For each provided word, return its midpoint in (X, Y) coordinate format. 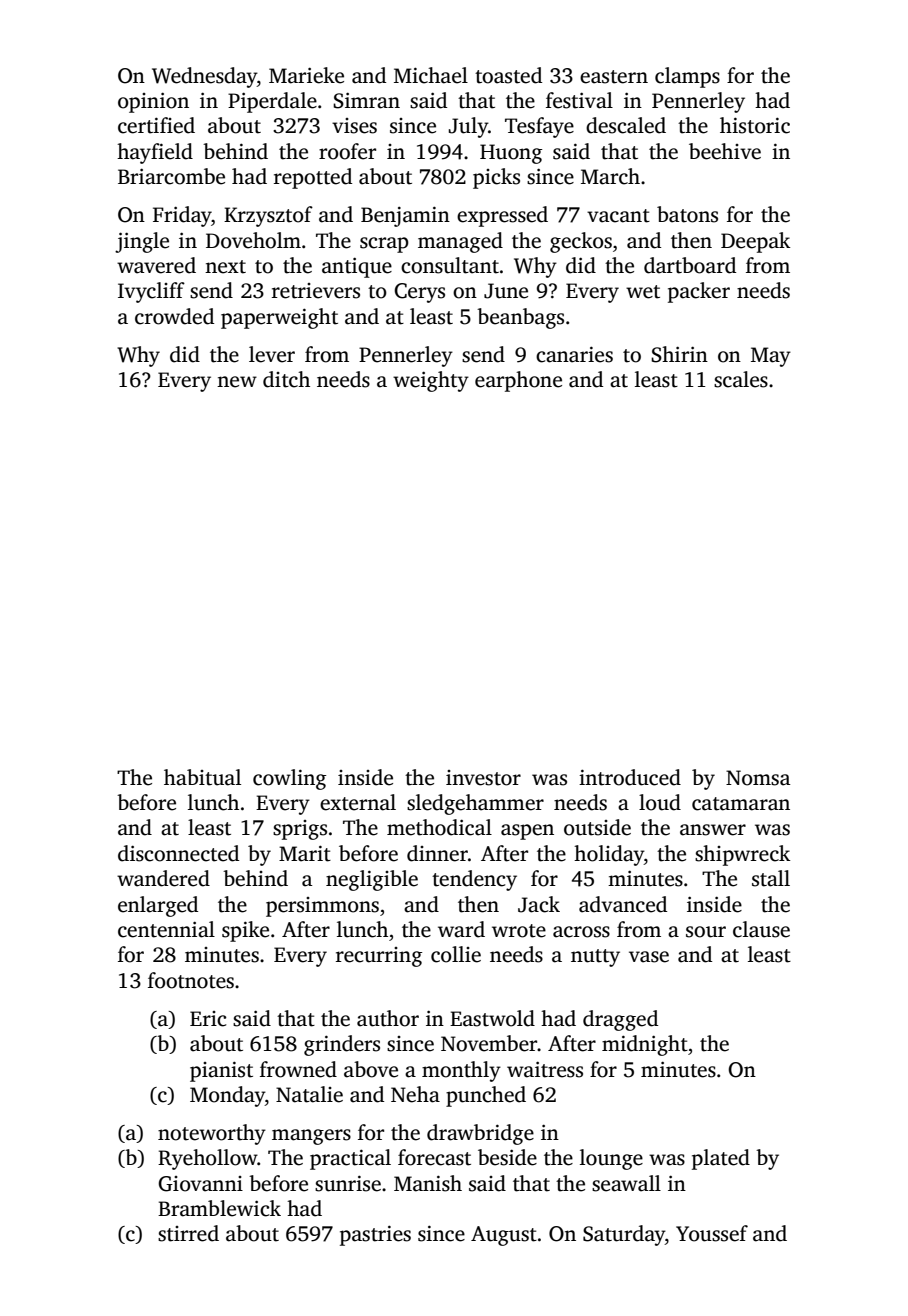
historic (755, 125)
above (371, 1069)
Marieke (306, 75)
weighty (431, 381)
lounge (611, 1159)
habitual (202, 777)
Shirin (679, 354)
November (489, 1043)
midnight (645, 1045)
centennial (166, 929)
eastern (614, 77)
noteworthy (212, 1134)
